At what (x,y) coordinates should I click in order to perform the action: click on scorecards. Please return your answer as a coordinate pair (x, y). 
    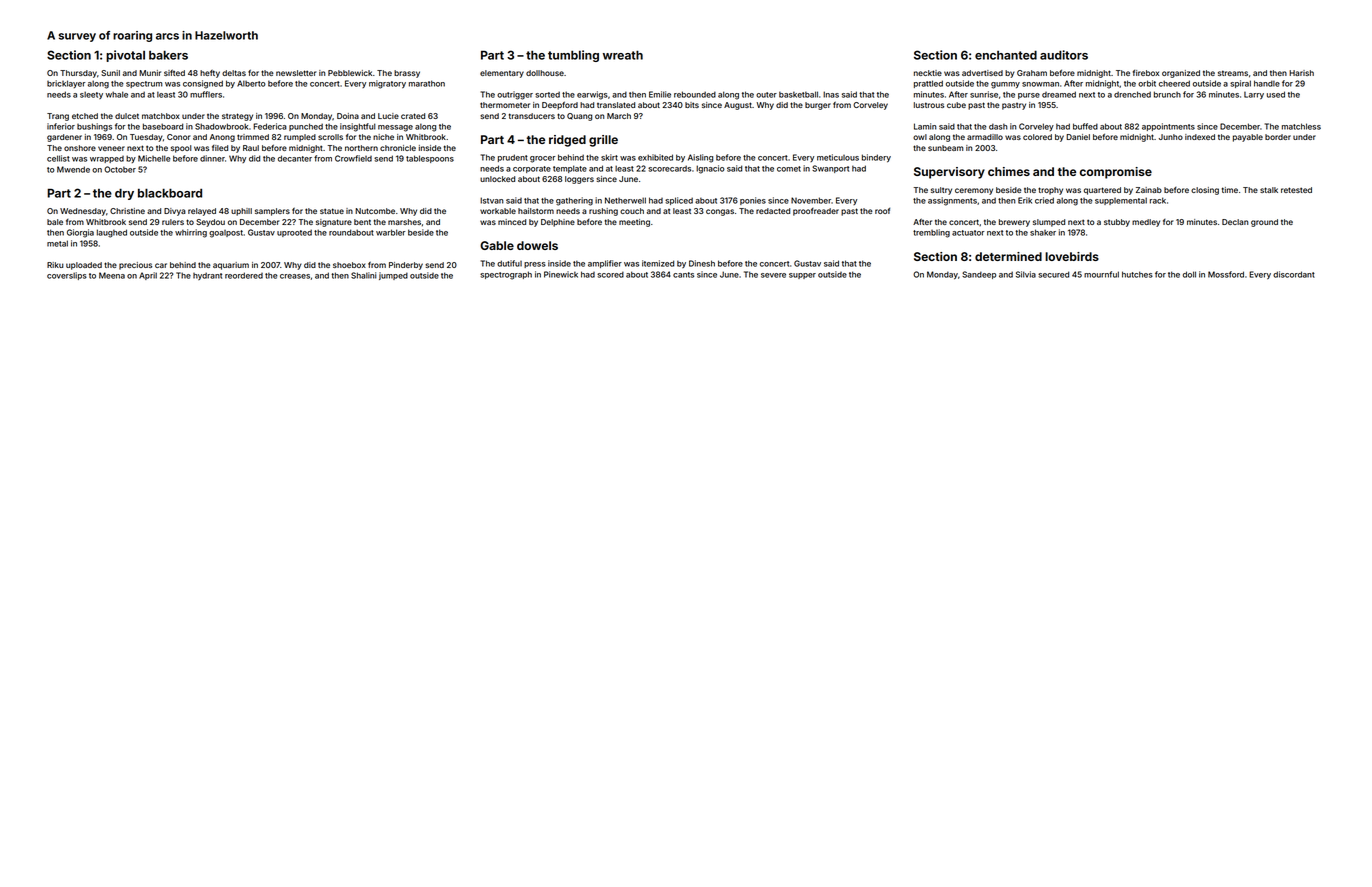
    Looking at the image, I should click on (669, 168).
